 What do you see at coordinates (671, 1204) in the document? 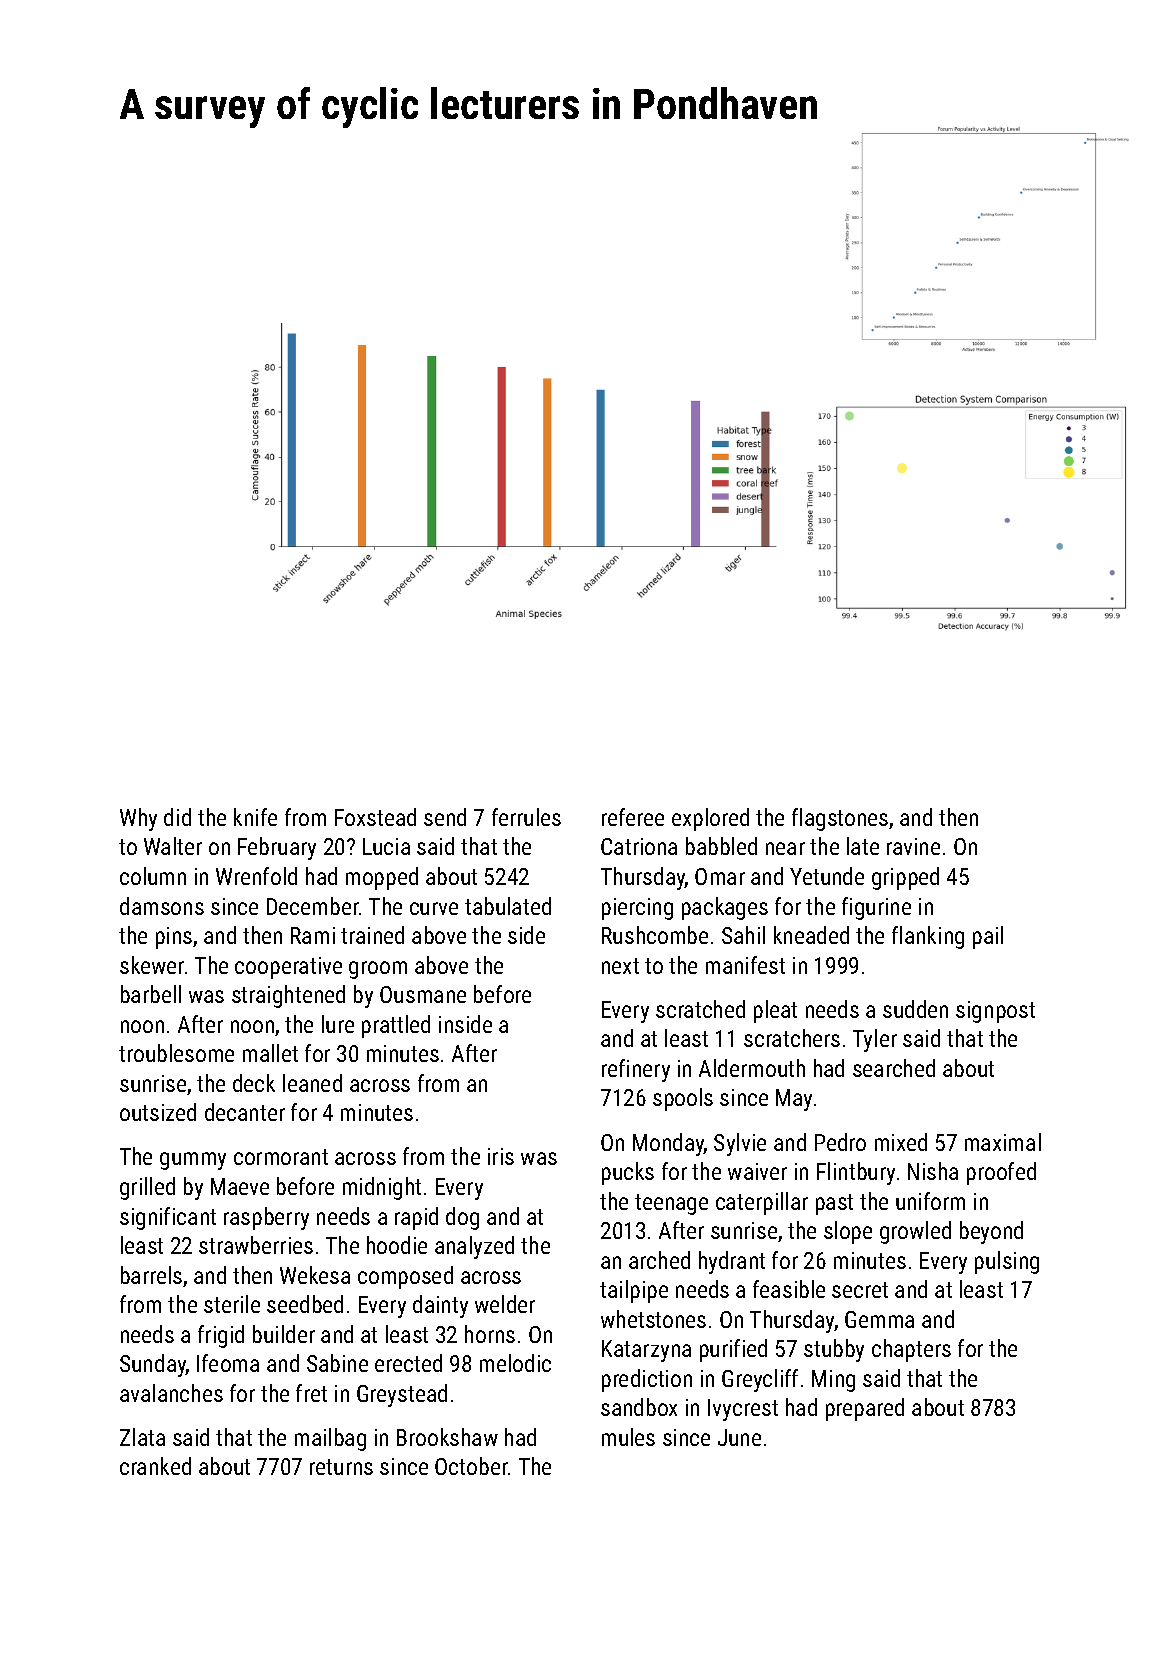
I see `teenage` at bounding box center [671, 1204].
